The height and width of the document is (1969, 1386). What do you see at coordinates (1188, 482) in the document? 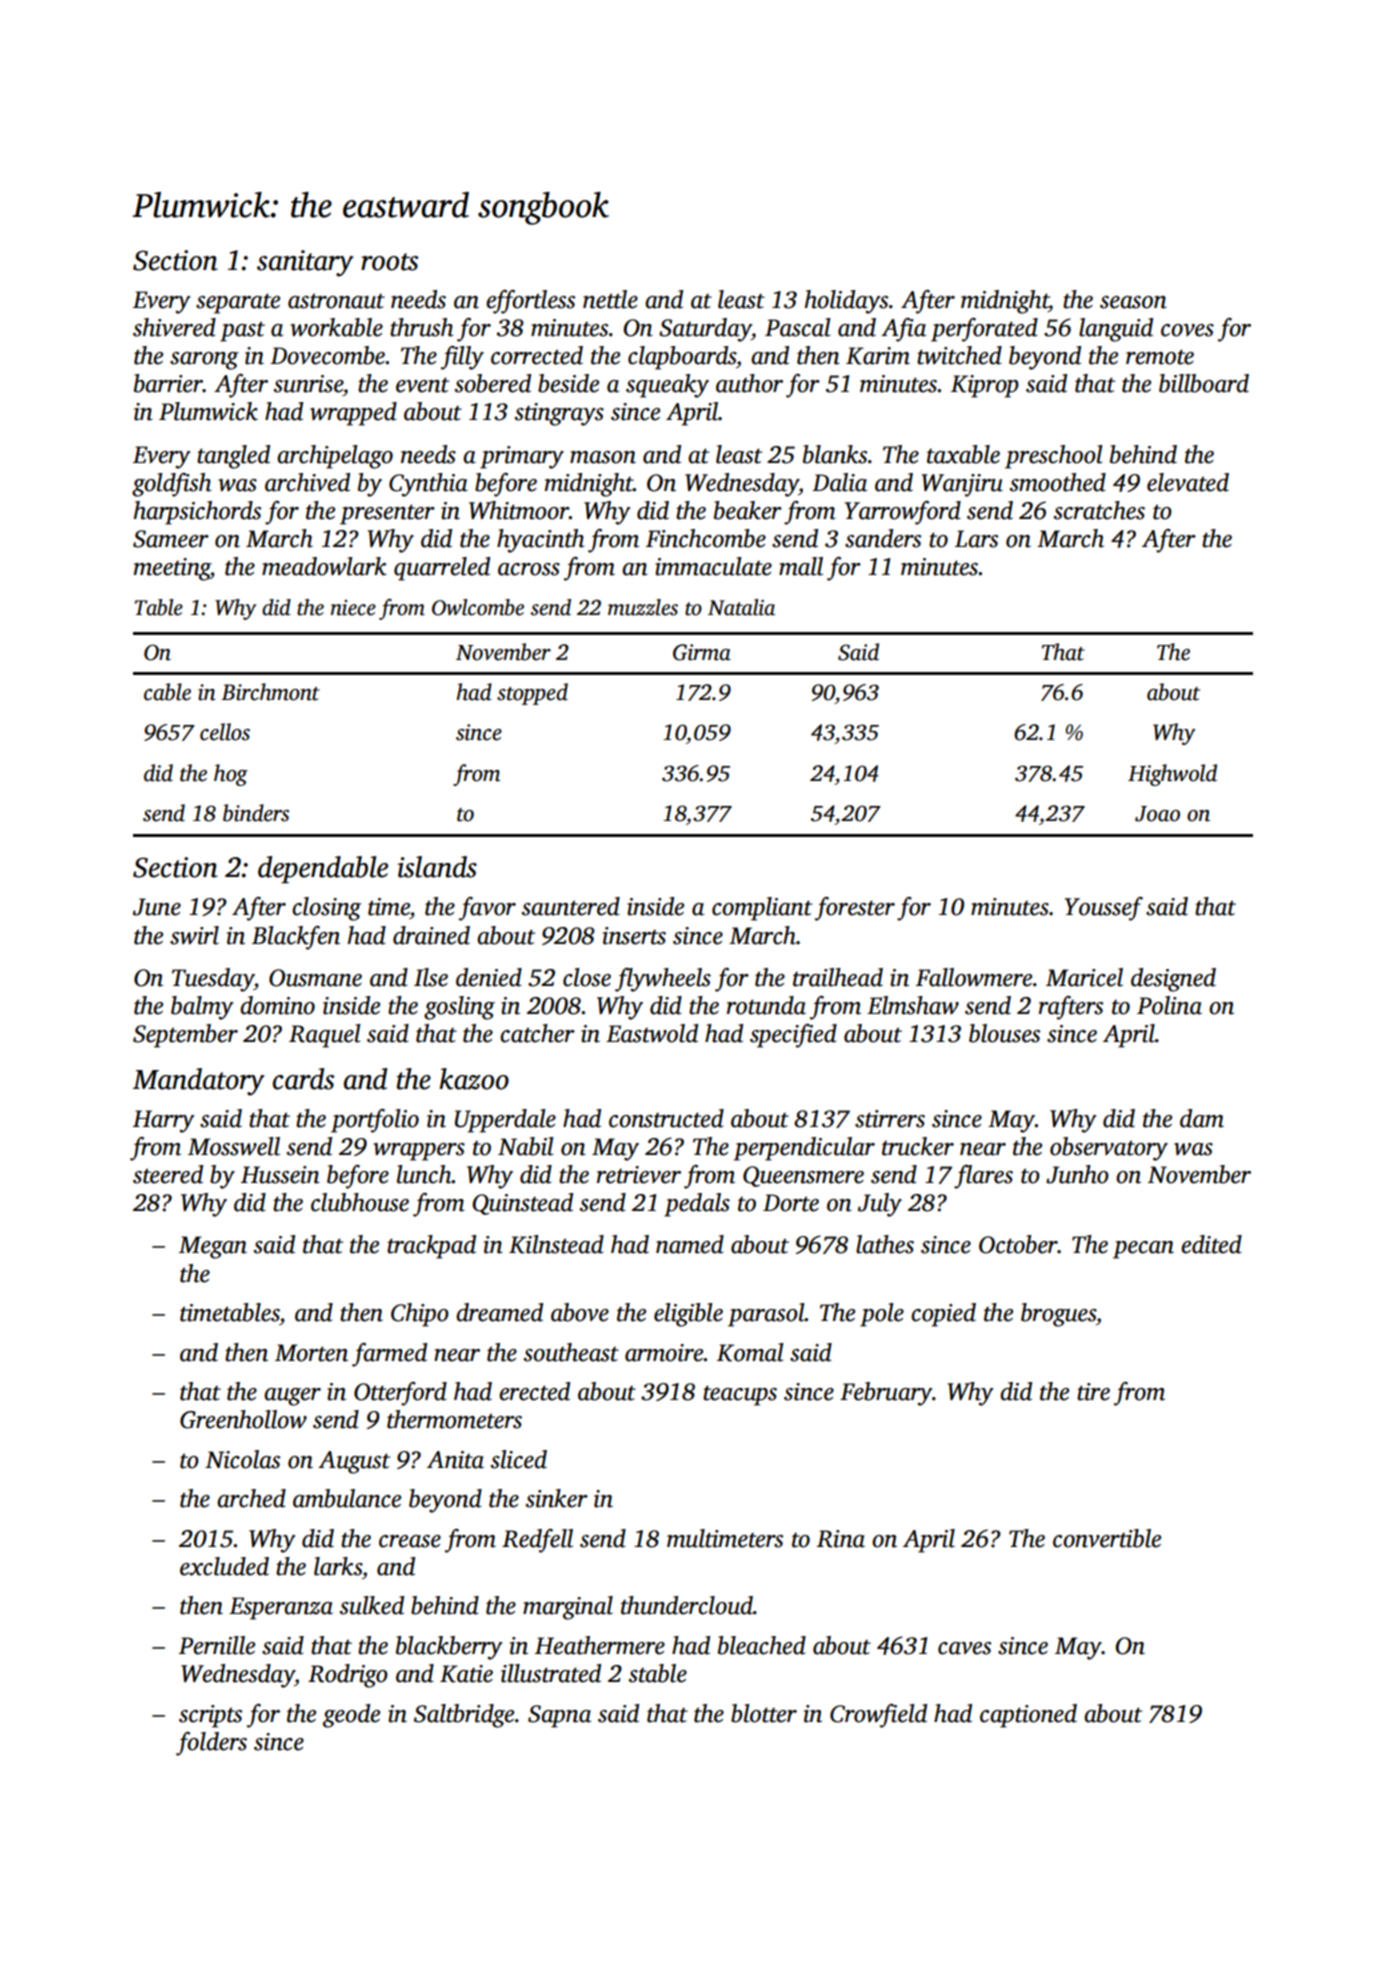
I see `elevated` at bounding box center [1188, 482].
